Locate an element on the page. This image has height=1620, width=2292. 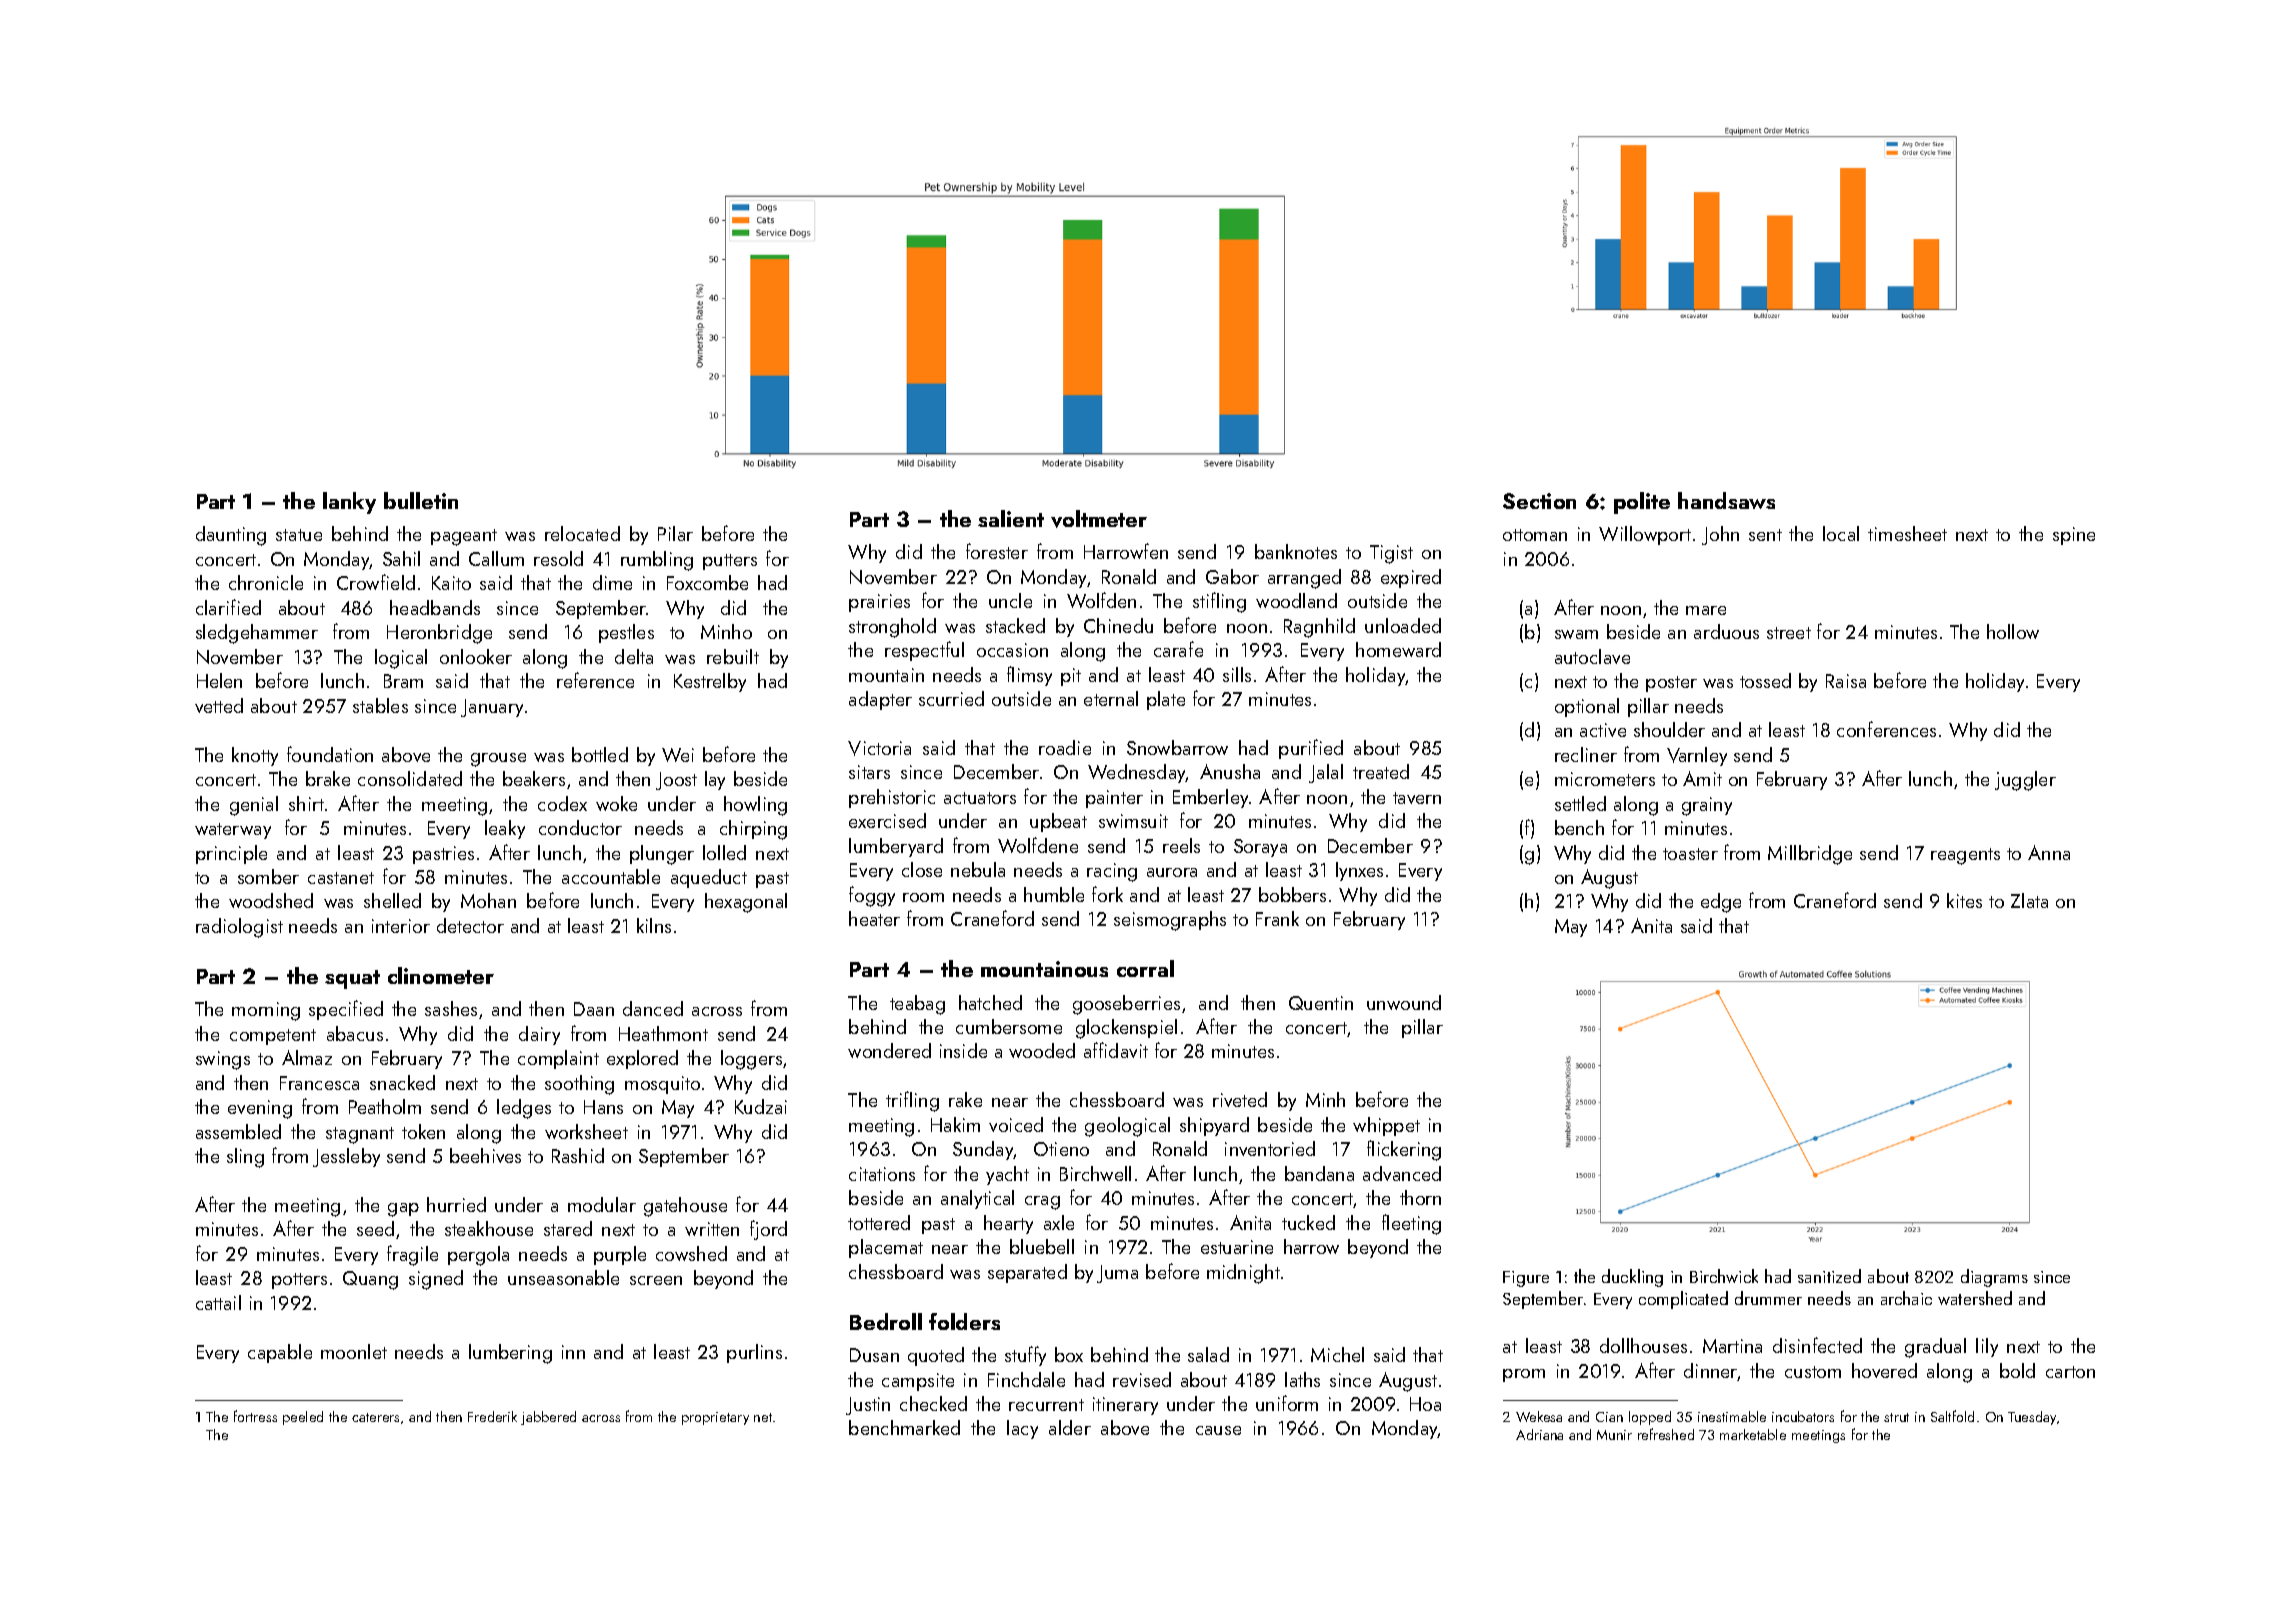
cattail is located at coordinates (218, 1302).
